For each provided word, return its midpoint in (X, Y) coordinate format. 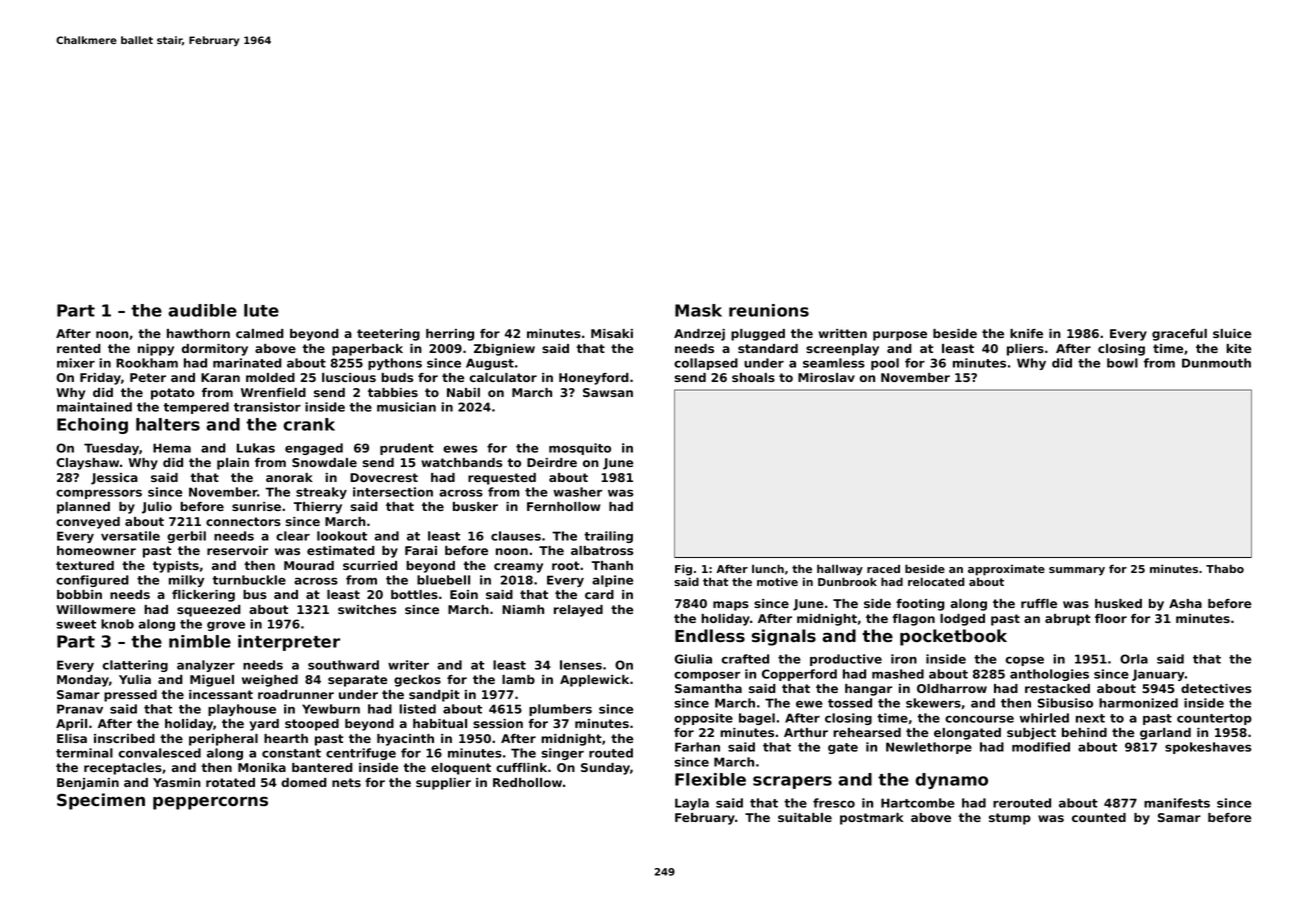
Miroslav (826, 377)
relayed (578, 611)
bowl (1122, 363)
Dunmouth (1216, 363)
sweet (76, 624)
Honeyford (594, 379)
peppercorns (210, 803)
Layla (692, 804)
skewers (933, 703)
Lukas (256, 448)
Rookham (147, 363)
